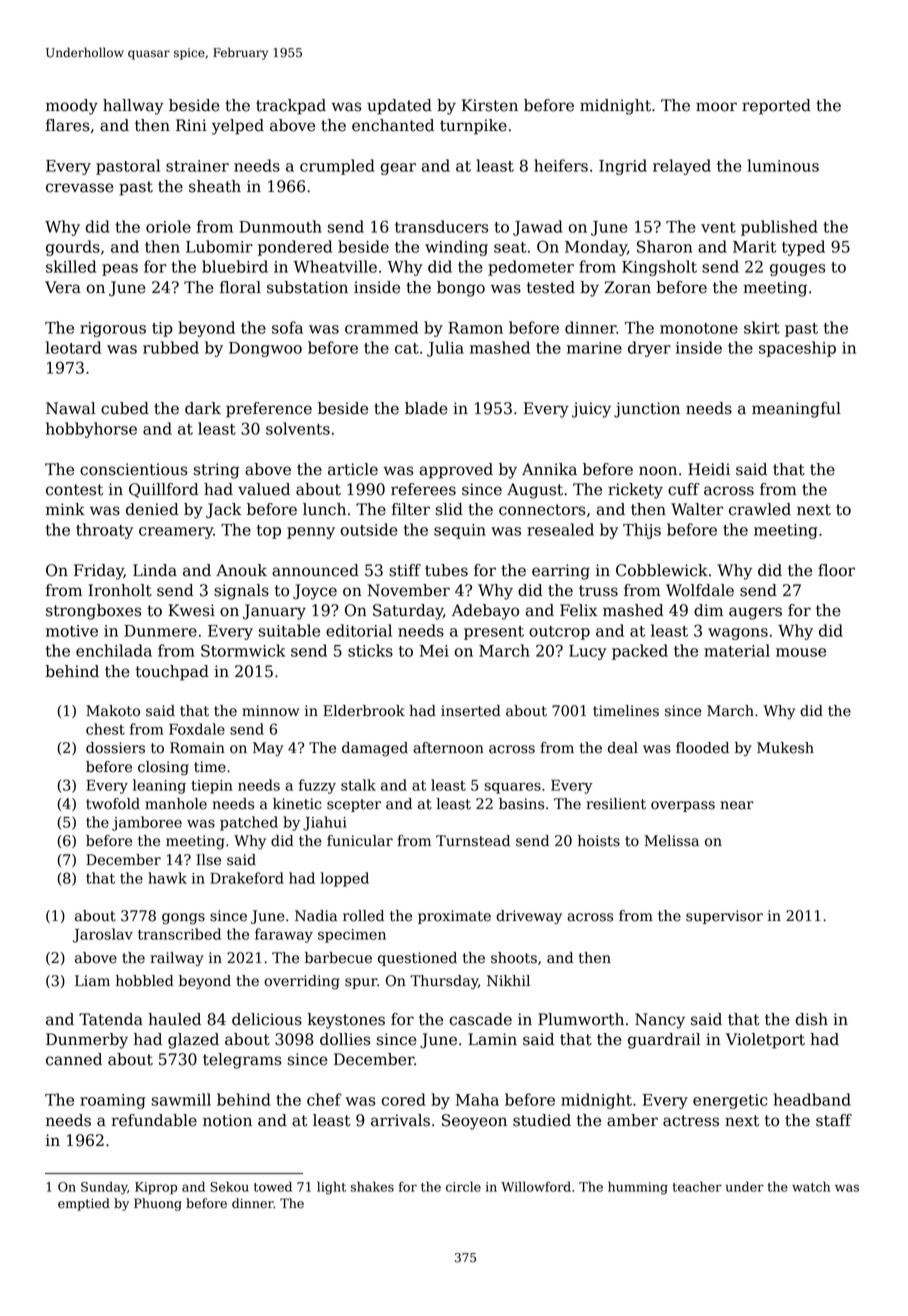  Describe the element at coordinates (84, 1204) in the page. I see `emptied` at that location.
